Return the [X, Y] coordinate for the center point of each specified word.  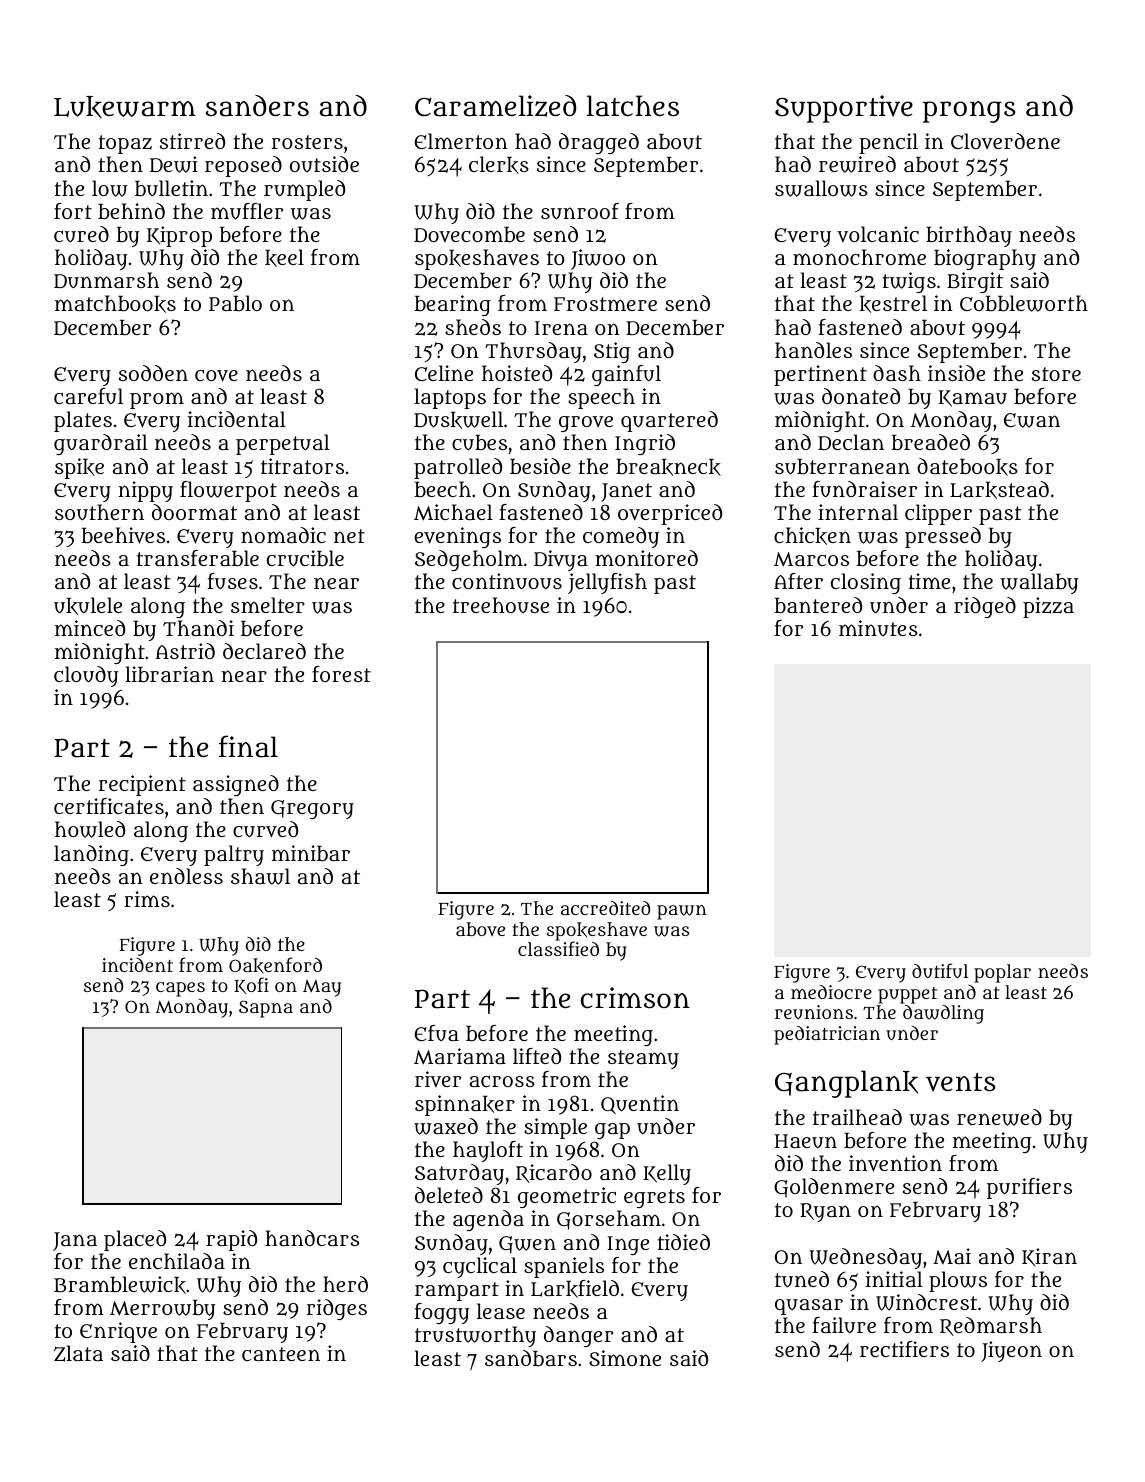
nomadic [283, 535]
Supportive [844, 109]
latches [633, 106]
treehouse [501, 605]
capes [180, 989]
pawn [682, 912]
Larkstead [999, 490]
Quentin [640, 1104]
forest [341, 674]
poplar [1002, 973]
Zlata [78, 1353]
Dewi [174, 164]
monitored [646, 558]
